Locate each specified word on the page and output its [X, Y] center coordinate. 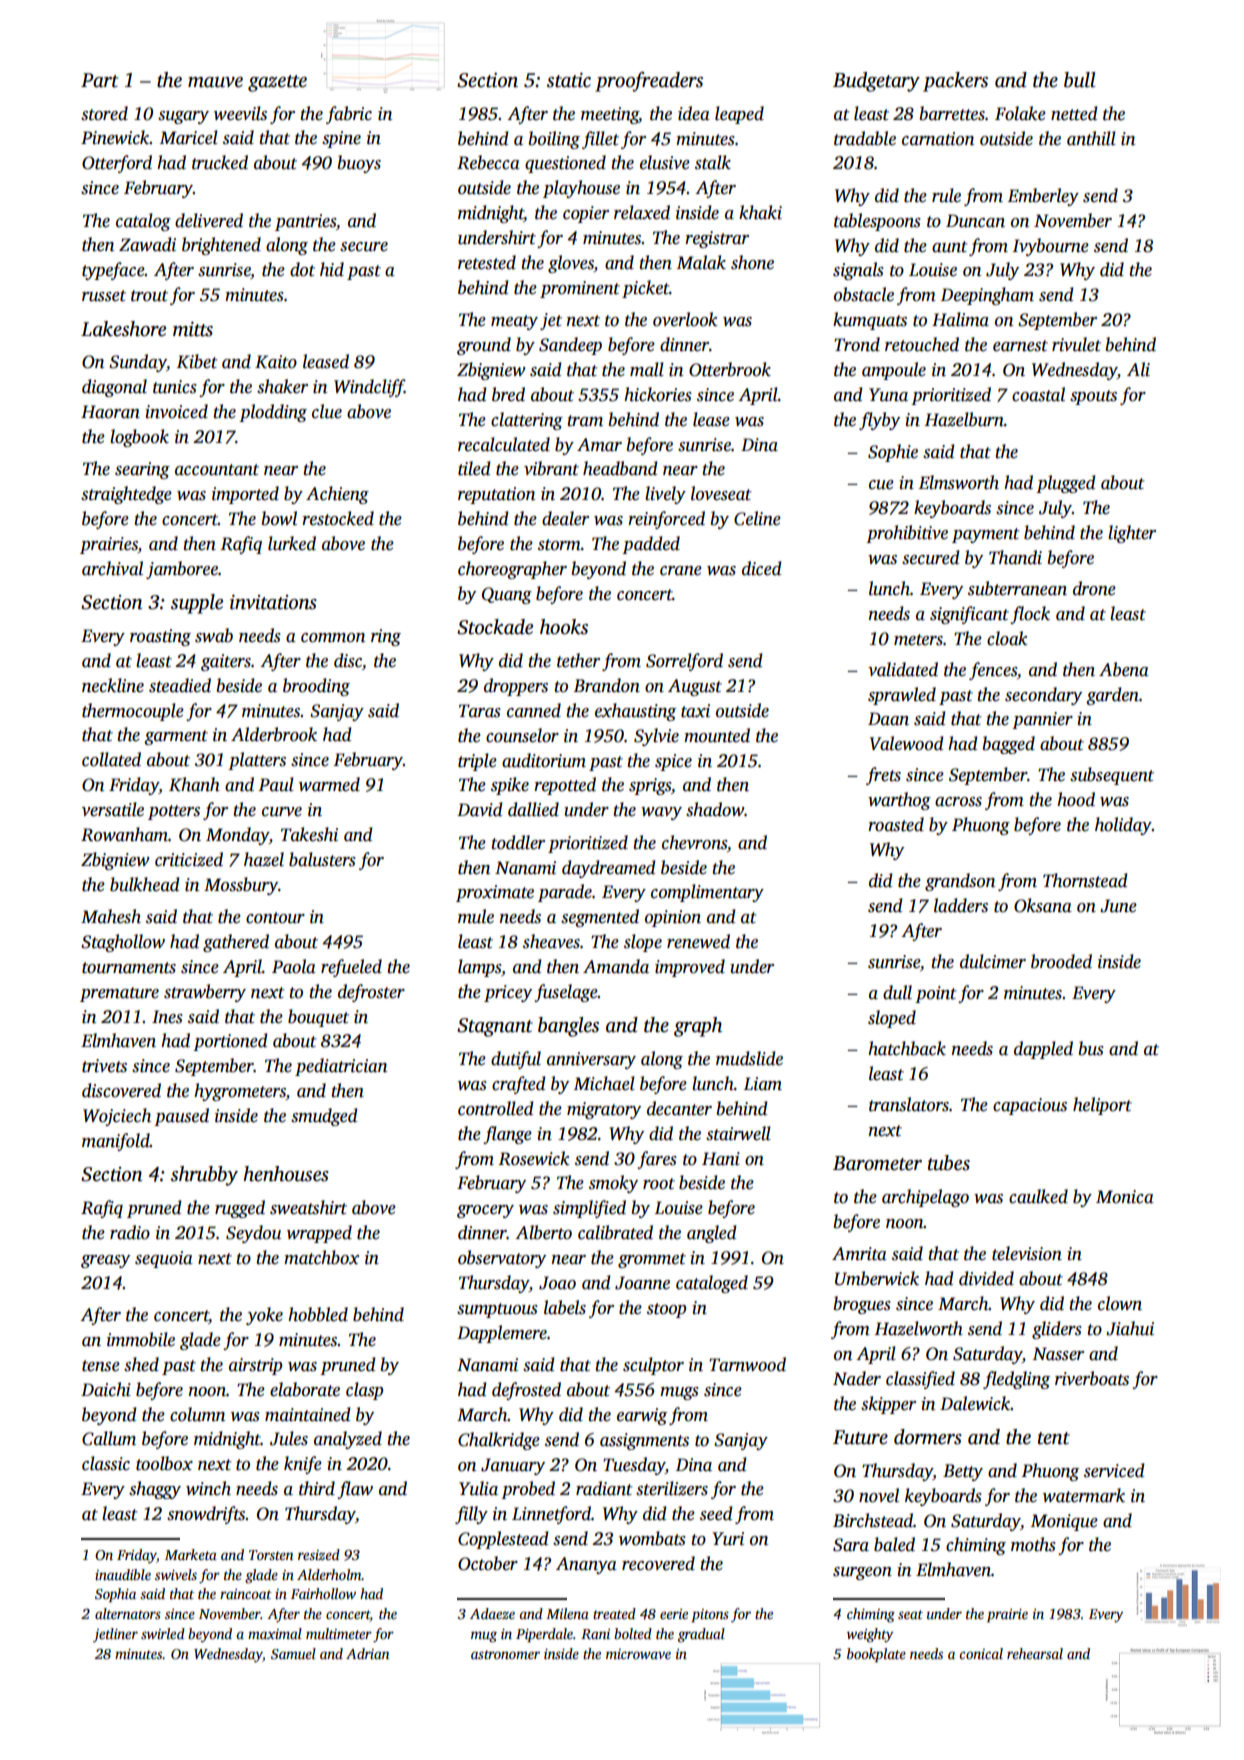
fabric [349, 115]
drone [1094, 588]
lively [665, 495]
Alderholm [329, 1574]
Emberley [1043, 197]
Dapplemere [502, 1334]
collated [111, 759]
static [569, 80]
